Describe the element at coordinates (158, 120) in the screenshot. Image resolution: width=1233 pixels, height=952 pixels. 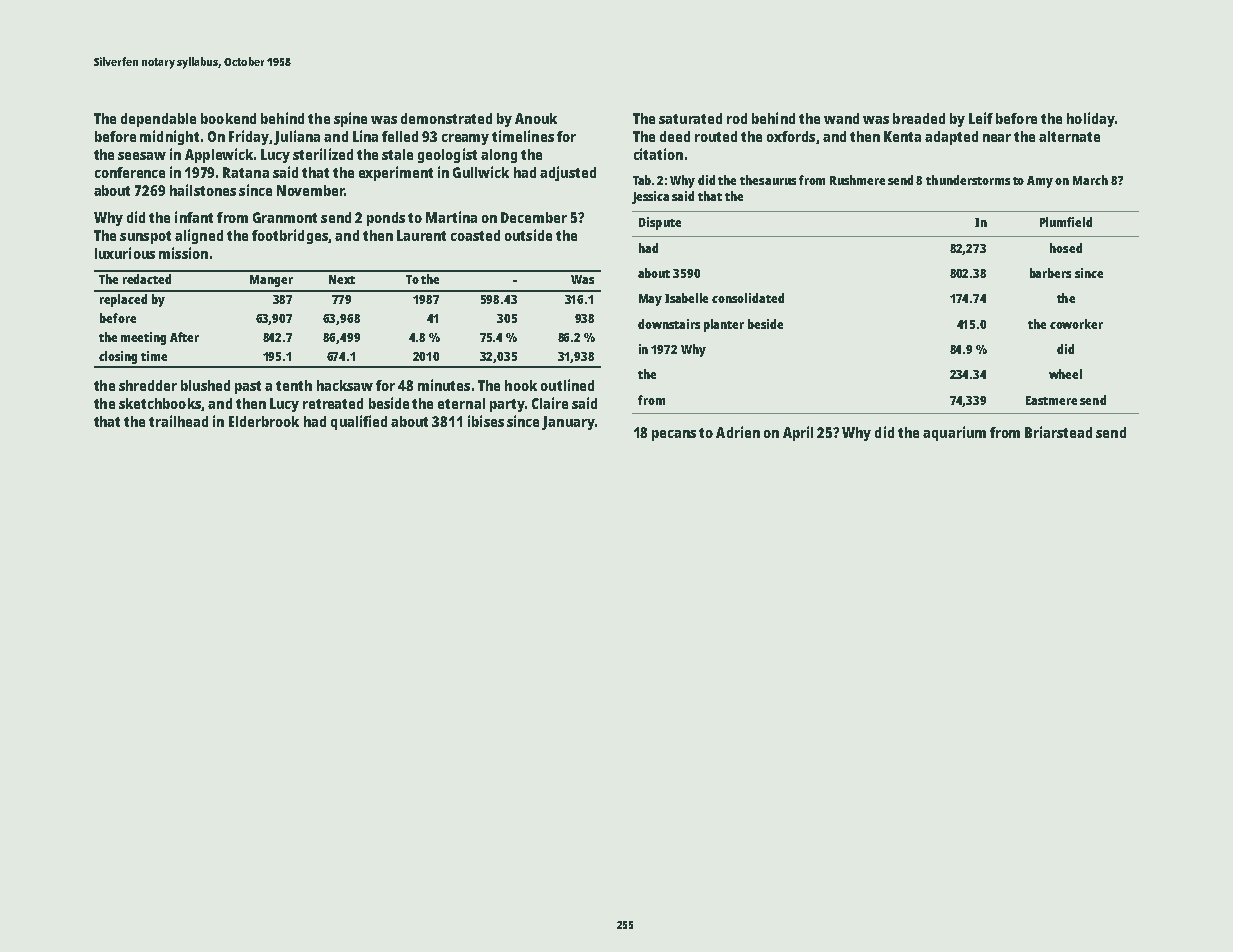
I see `dependable` at that location.
